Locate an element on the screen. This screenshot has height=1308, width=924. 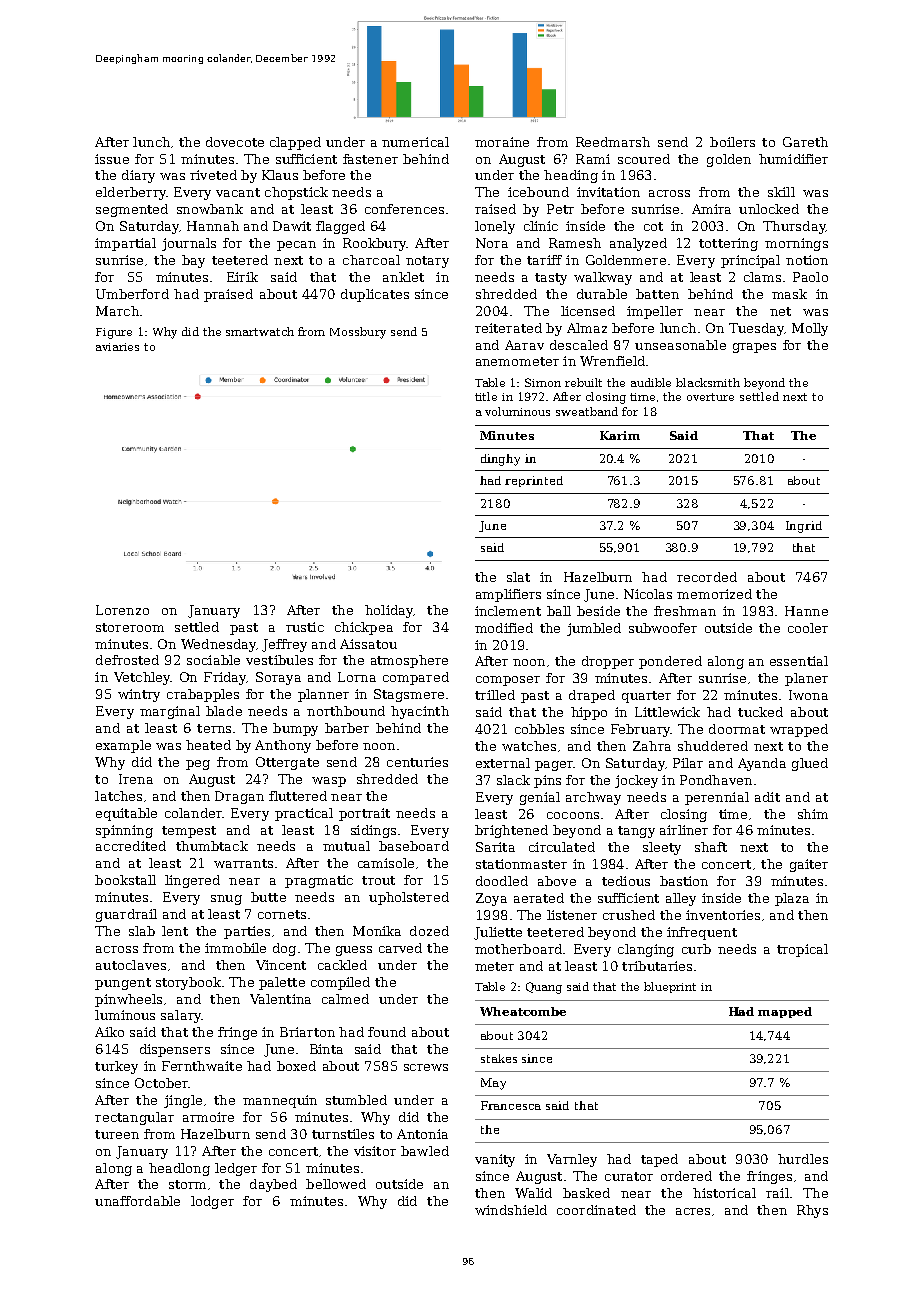
segmented is located at coordinates (132, 210).
